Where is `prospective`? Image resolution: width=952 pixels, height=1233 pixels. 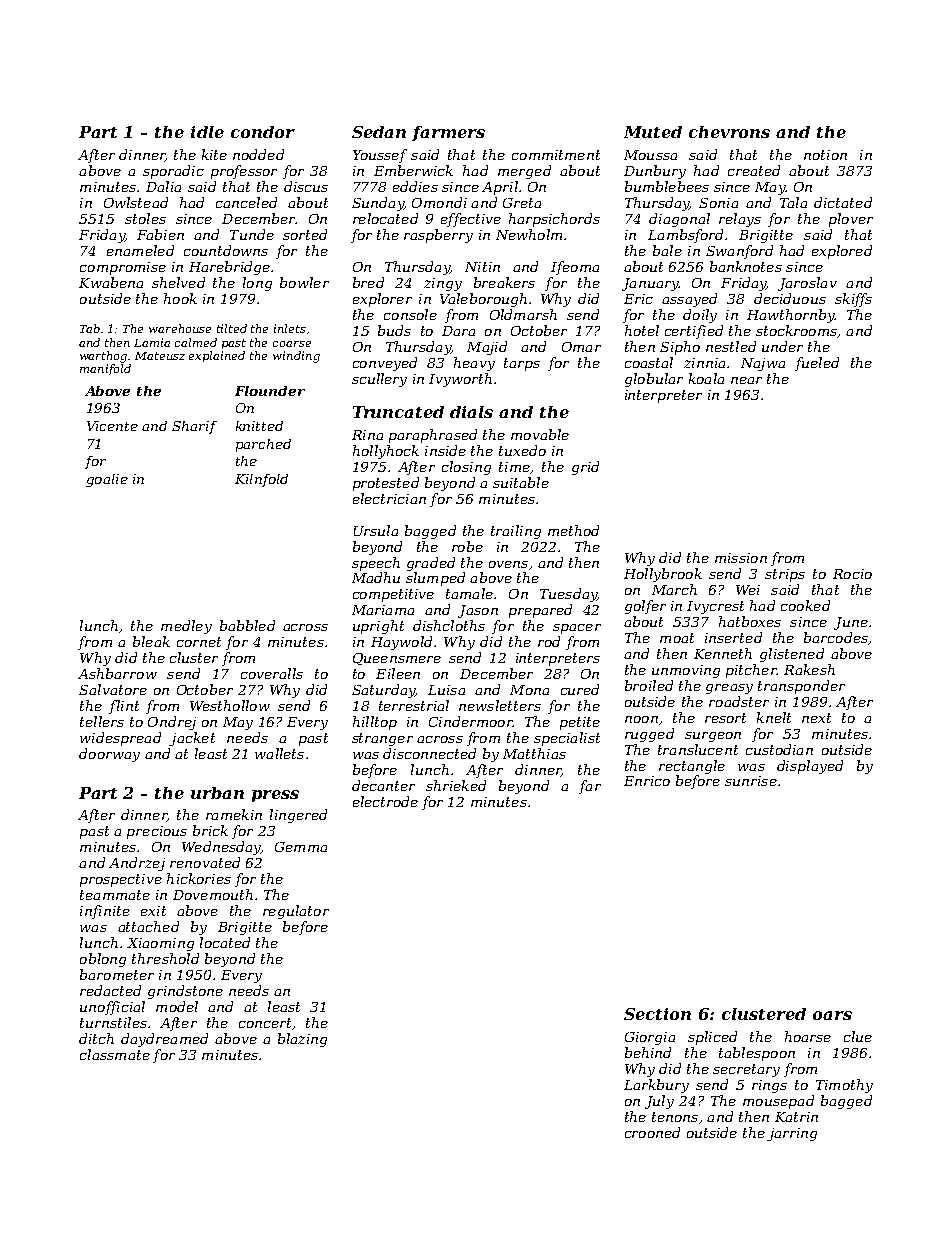 prospective is located at coordinates (121, 880).
